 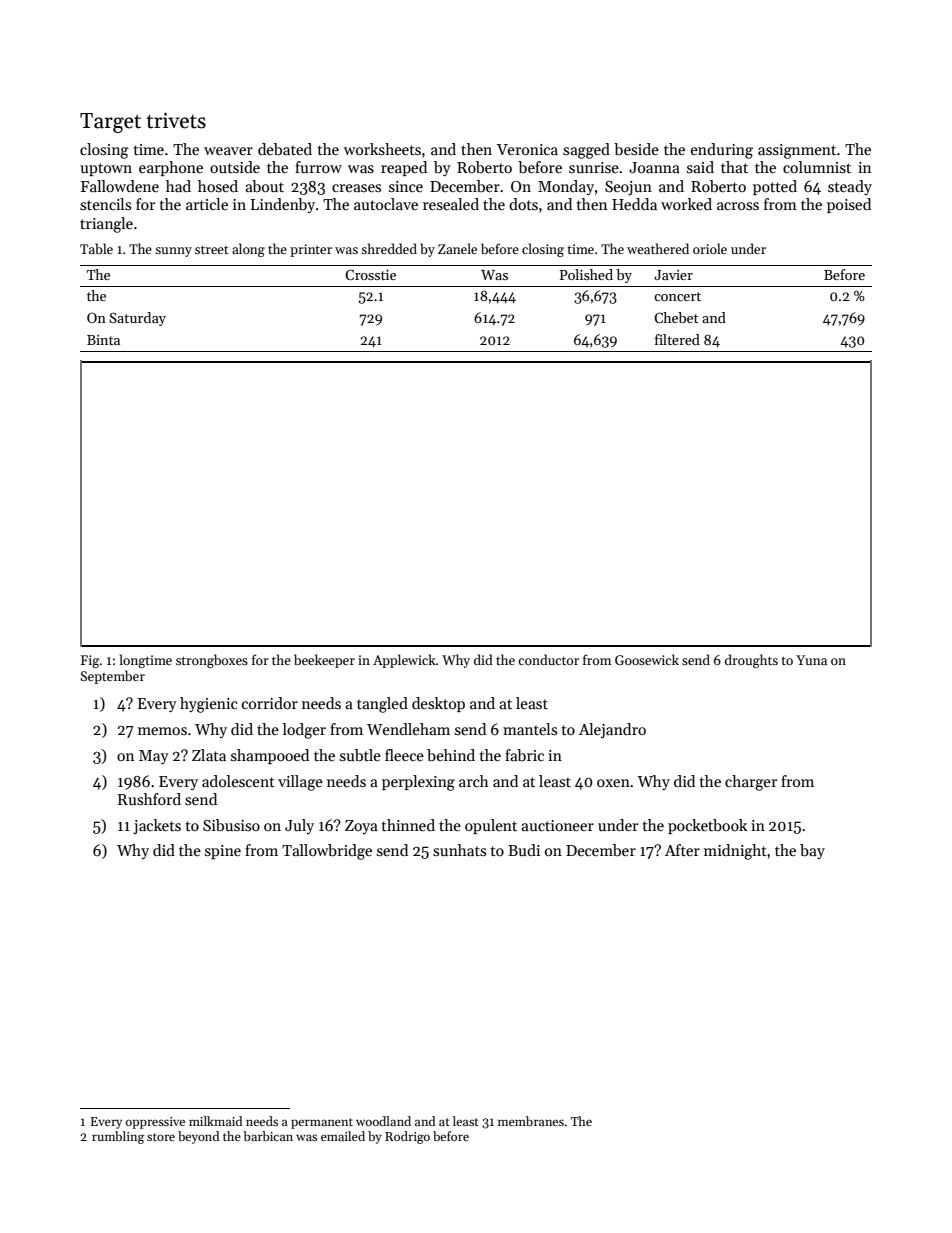 I want to click on jackets, so click(x=157, y=826).
